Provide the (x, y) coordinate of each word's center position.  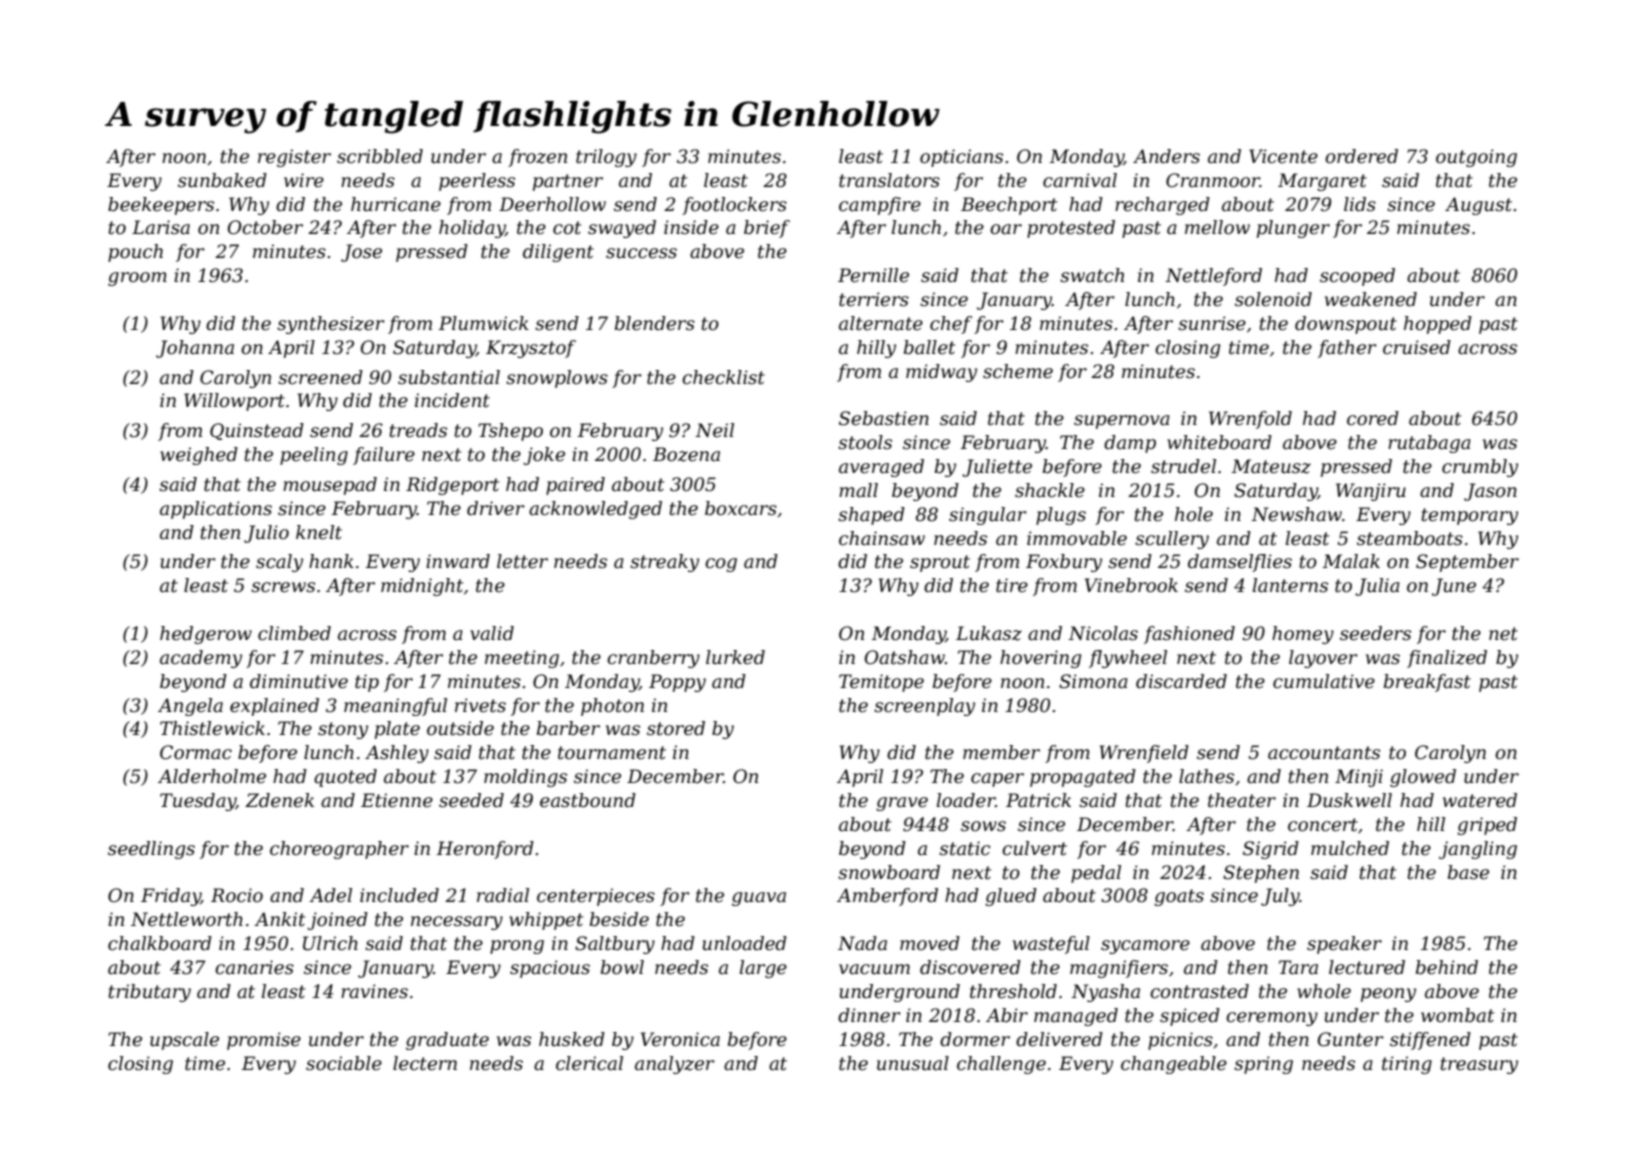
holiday (472, 229)
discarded (1181, 681)
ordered (1361, 156)
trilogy (606, 158)
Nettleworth (187, 919)
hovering (1040, 659)
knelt (319, 532)
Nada (862, 943)
